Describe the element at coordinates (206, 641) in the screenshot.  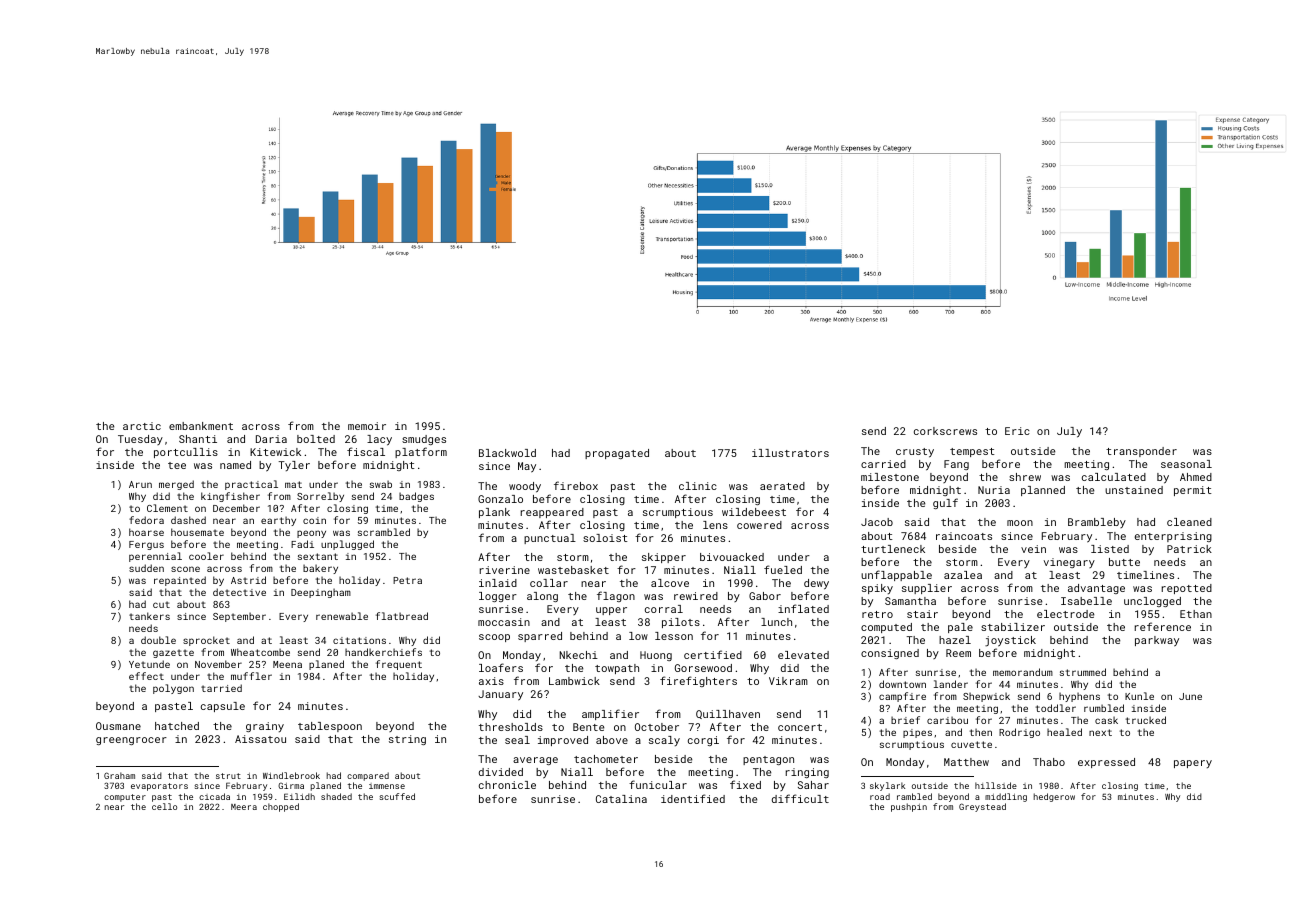
I see `sprocket` at that location.
